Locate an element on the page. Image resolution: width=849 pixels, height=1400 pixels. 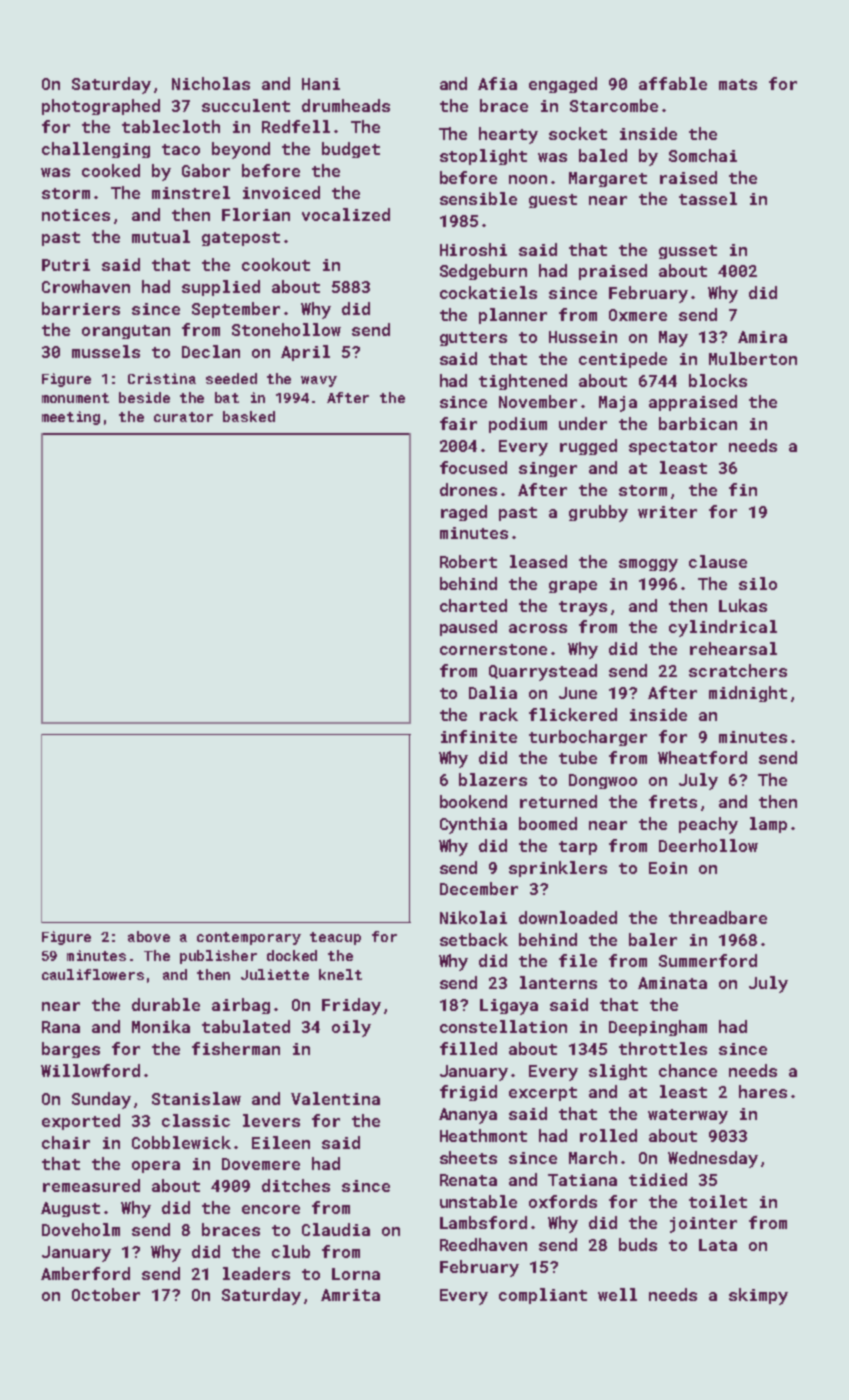
filled is located at coordinates (468, 1048).
